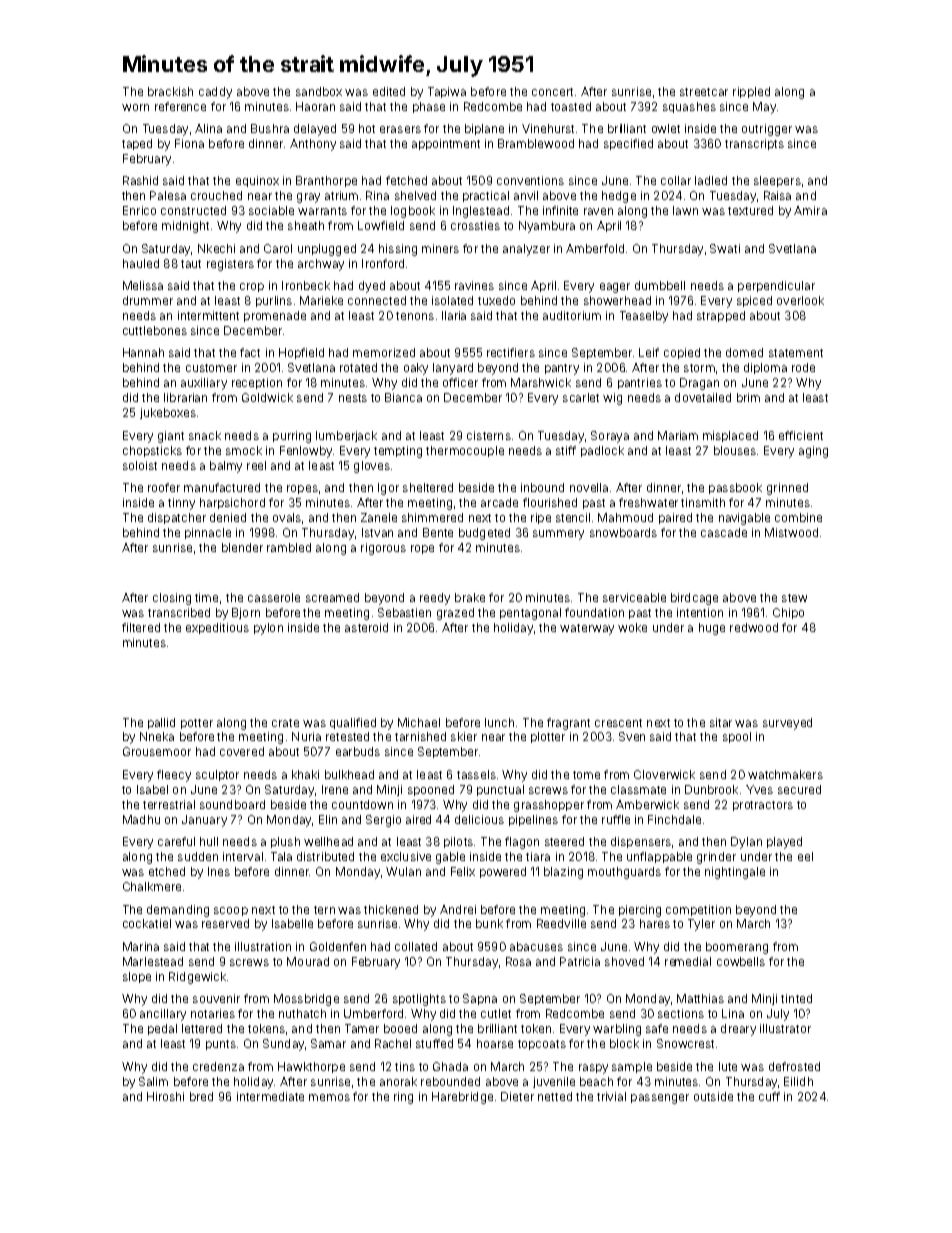 Image resolution: width=952 pixels, height=1233 pixels. I want to click on auditorium, so click(572, 315).
